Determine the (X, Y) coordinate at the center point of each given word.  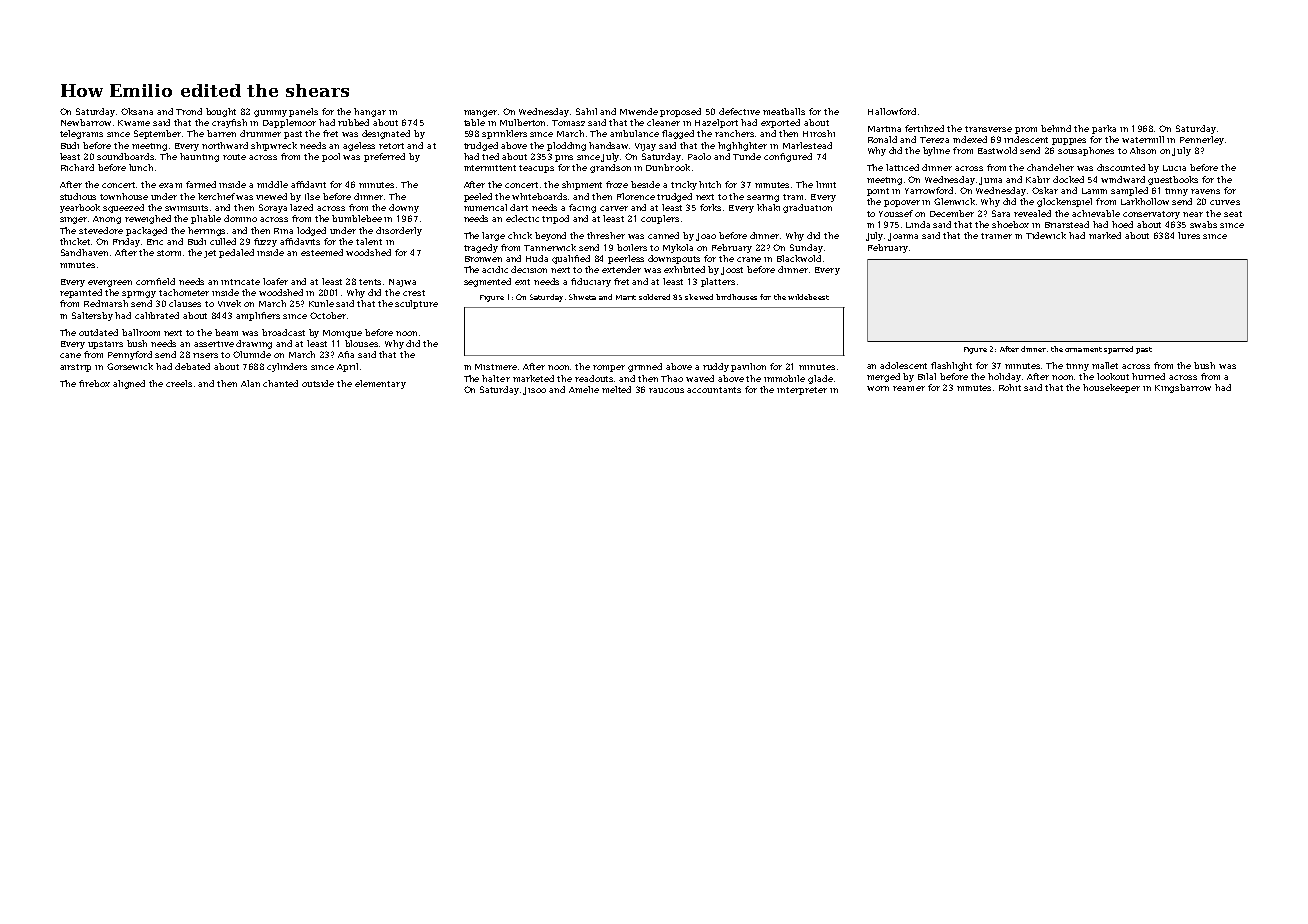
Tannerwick (550, 247)
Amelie (584, 389)
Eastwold (997, 150)
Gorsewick (130, 366)
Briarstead (1067, 224)
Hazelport (716, 123)
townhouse (124, 196)
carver (614, 208)
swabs (1203, 224)
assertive (214, 344)
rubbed (353, 122)
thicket (76, 241)
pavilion (748, 367)
